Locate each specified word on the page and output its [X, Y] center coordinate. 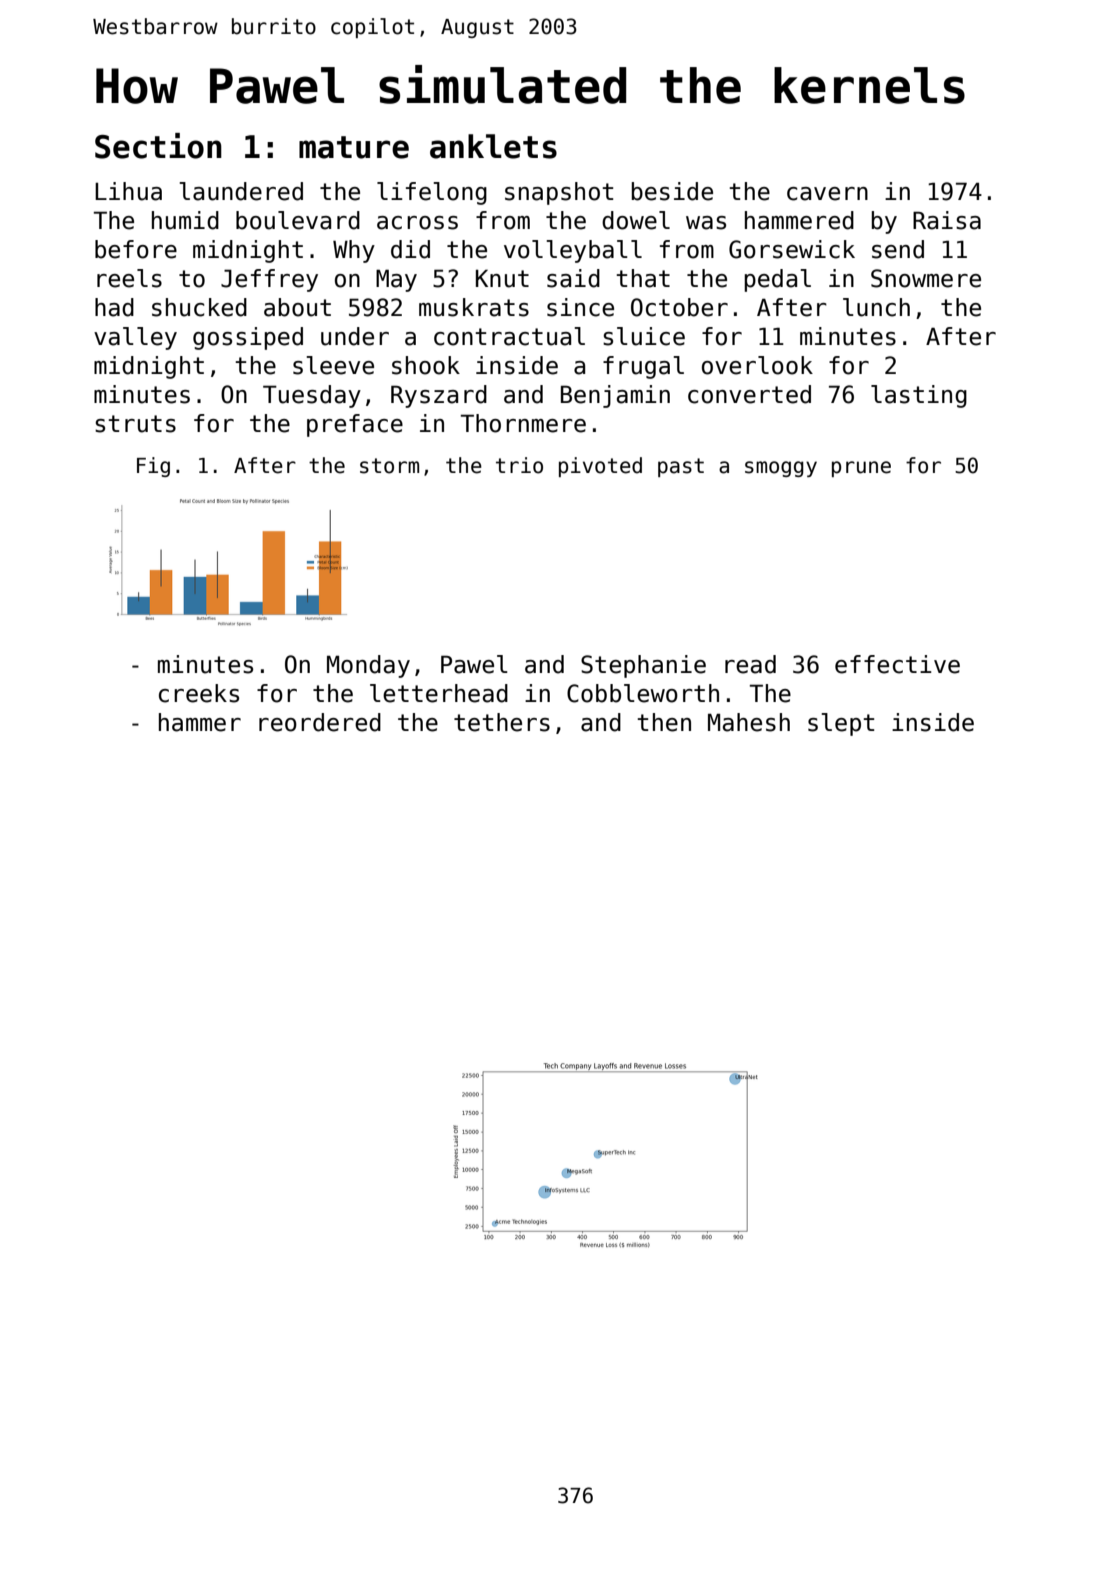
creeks [199, 693]
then [664, 722]
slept [841, 724]
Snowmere [926, 278]
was [706, 223]
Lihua [128, 191]
